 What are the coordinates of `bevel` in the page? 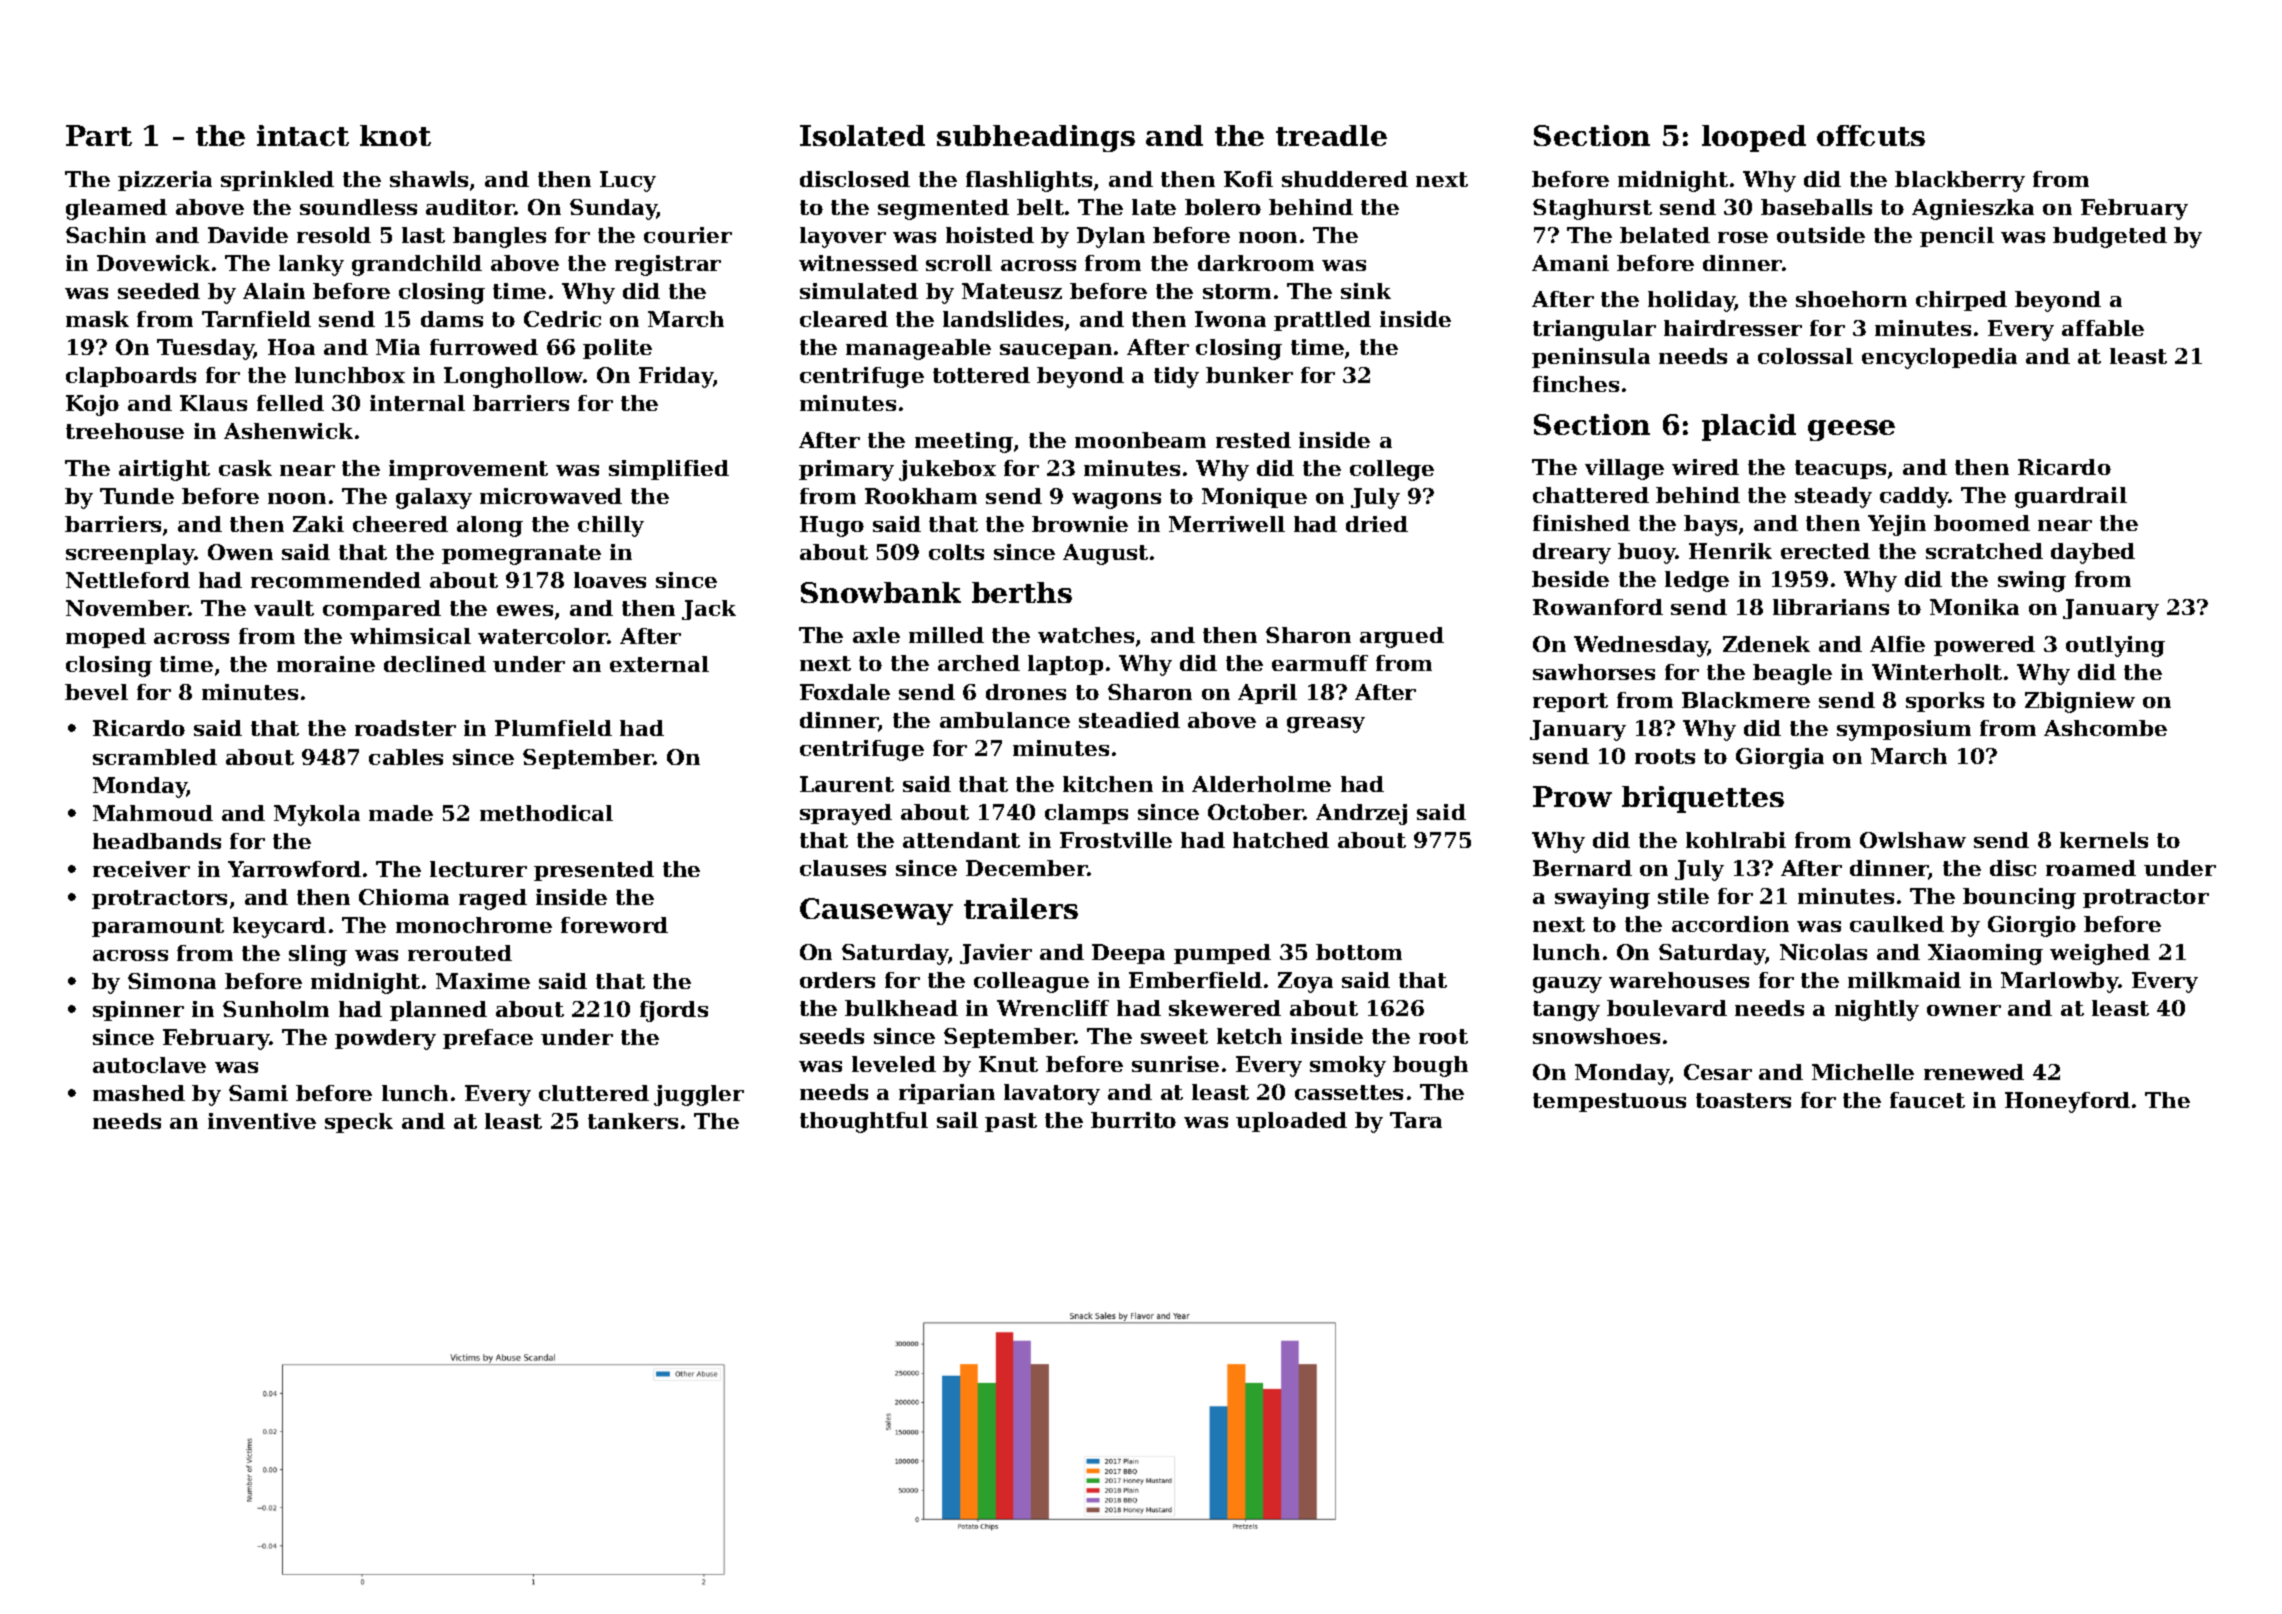 It's located at (96, 692).
